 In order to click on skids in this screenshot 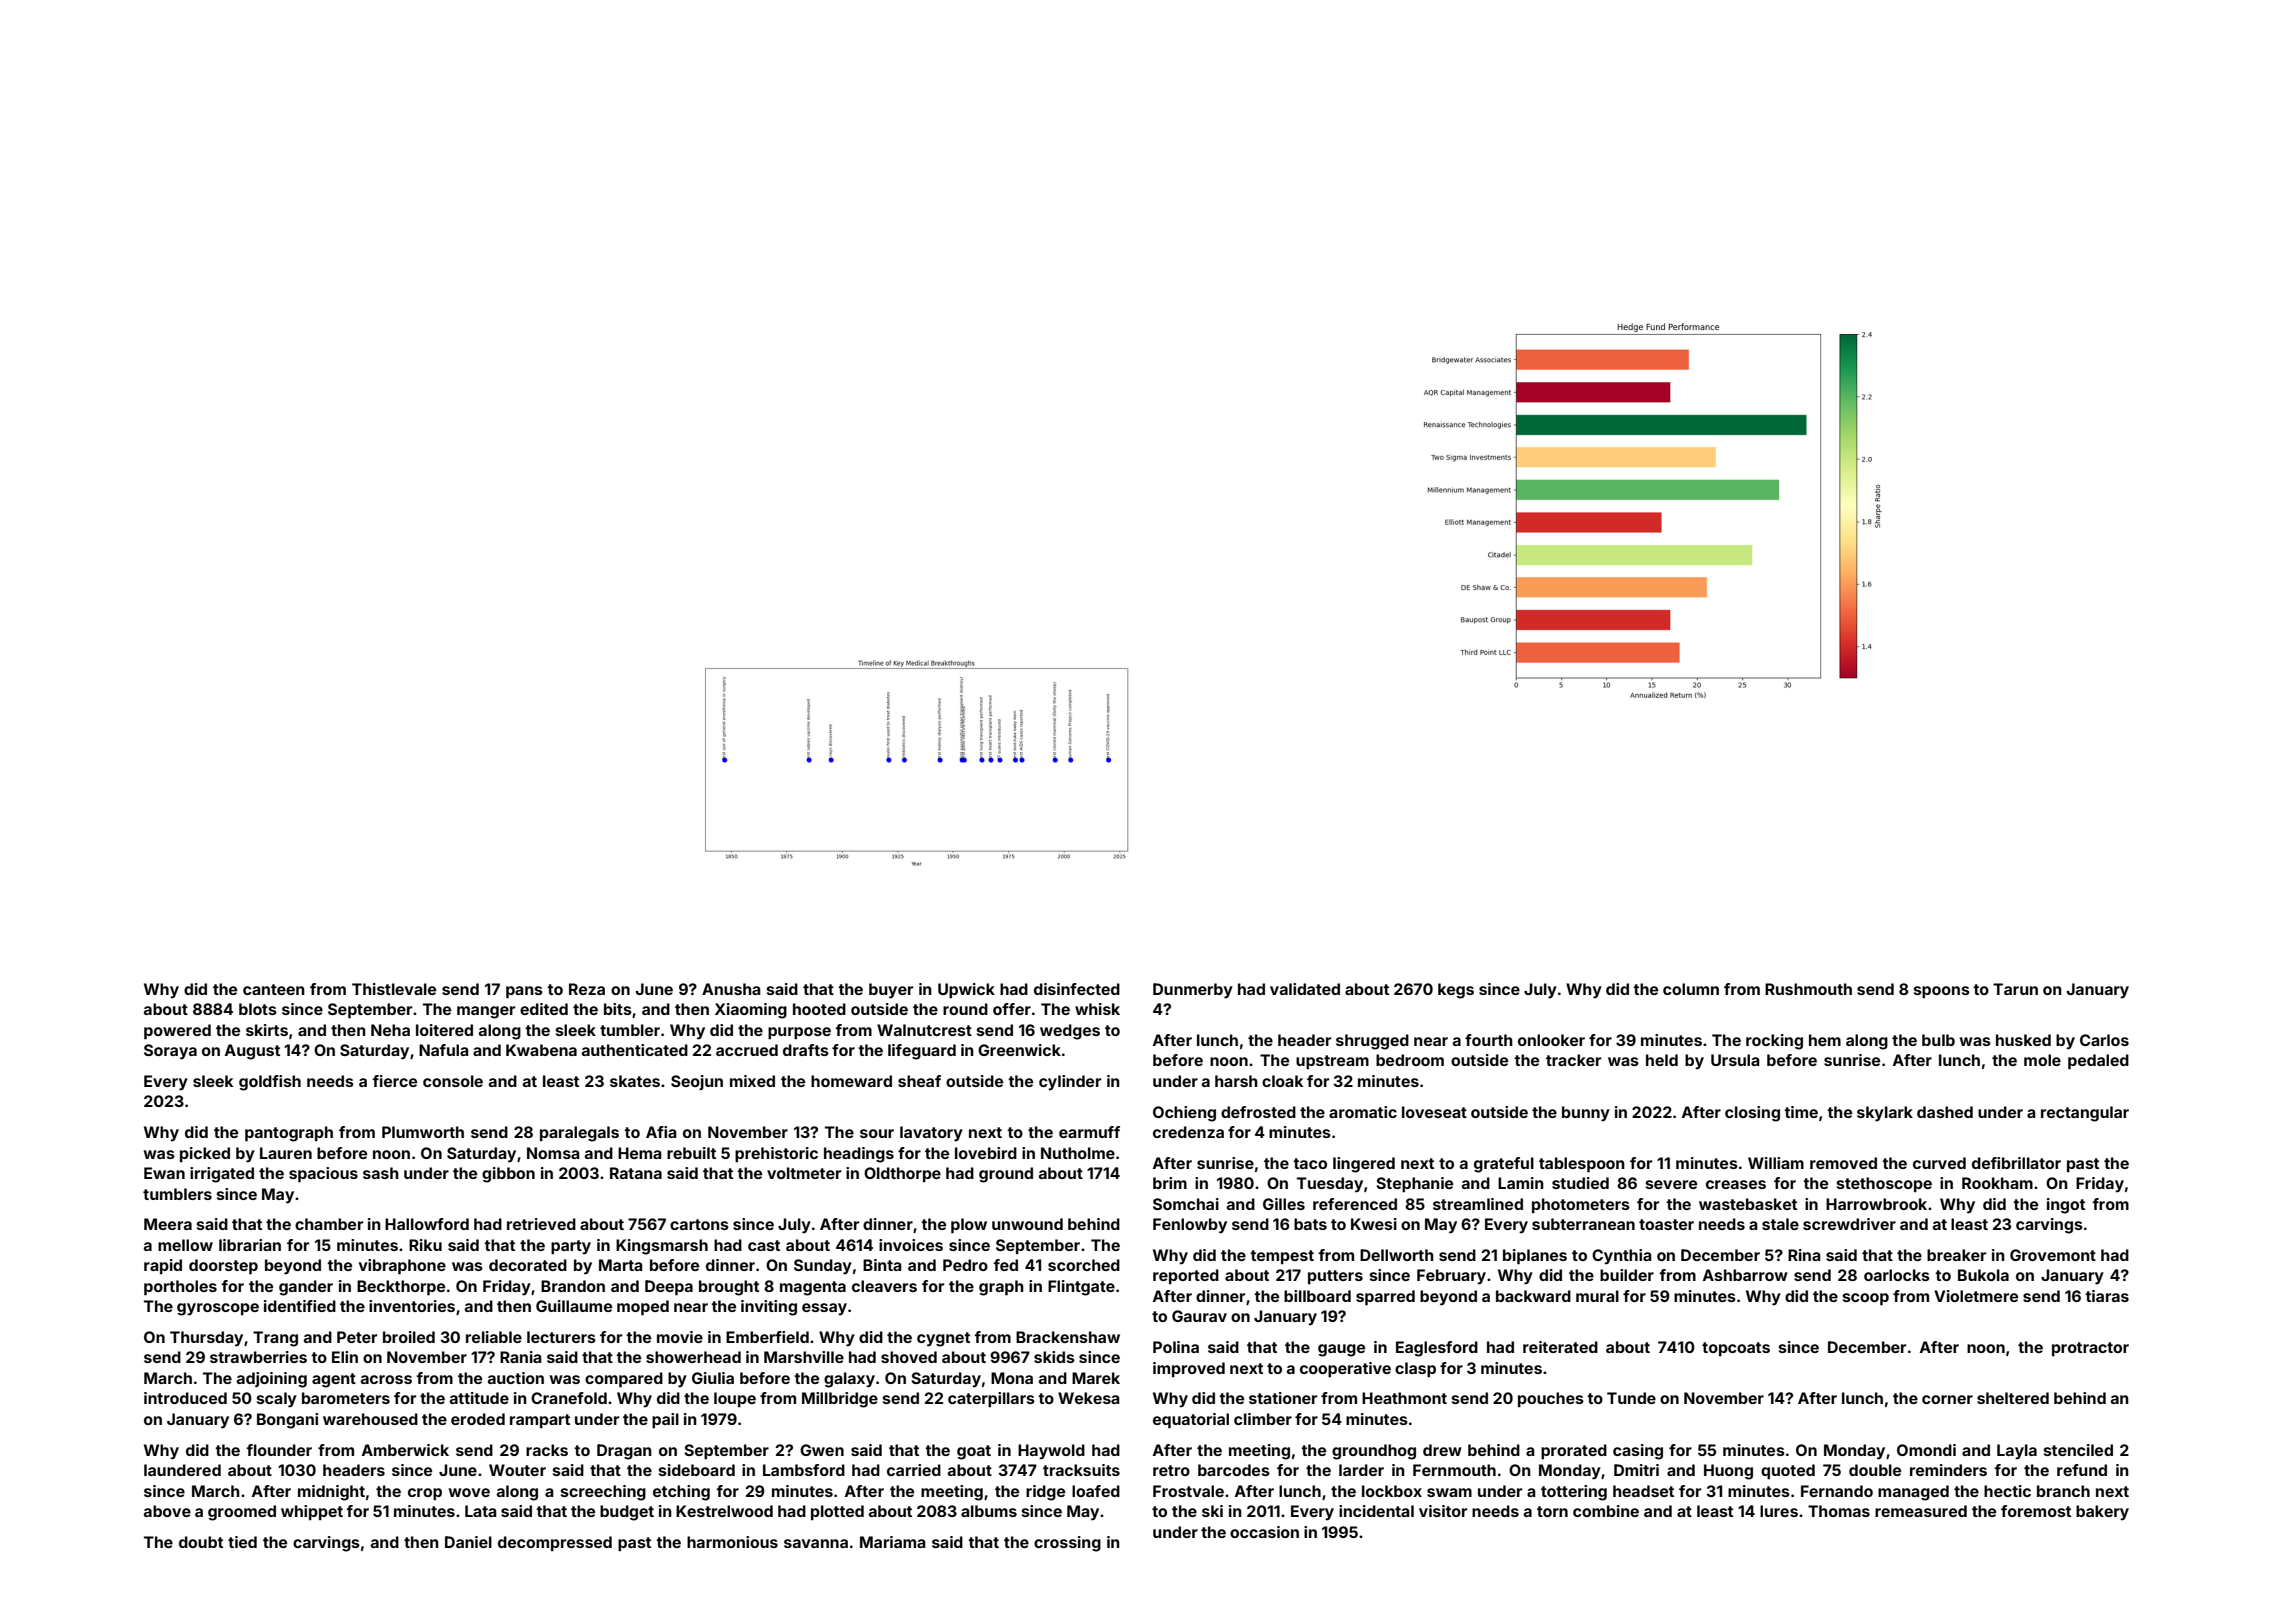, I will do `click(1054, 1357)`.
